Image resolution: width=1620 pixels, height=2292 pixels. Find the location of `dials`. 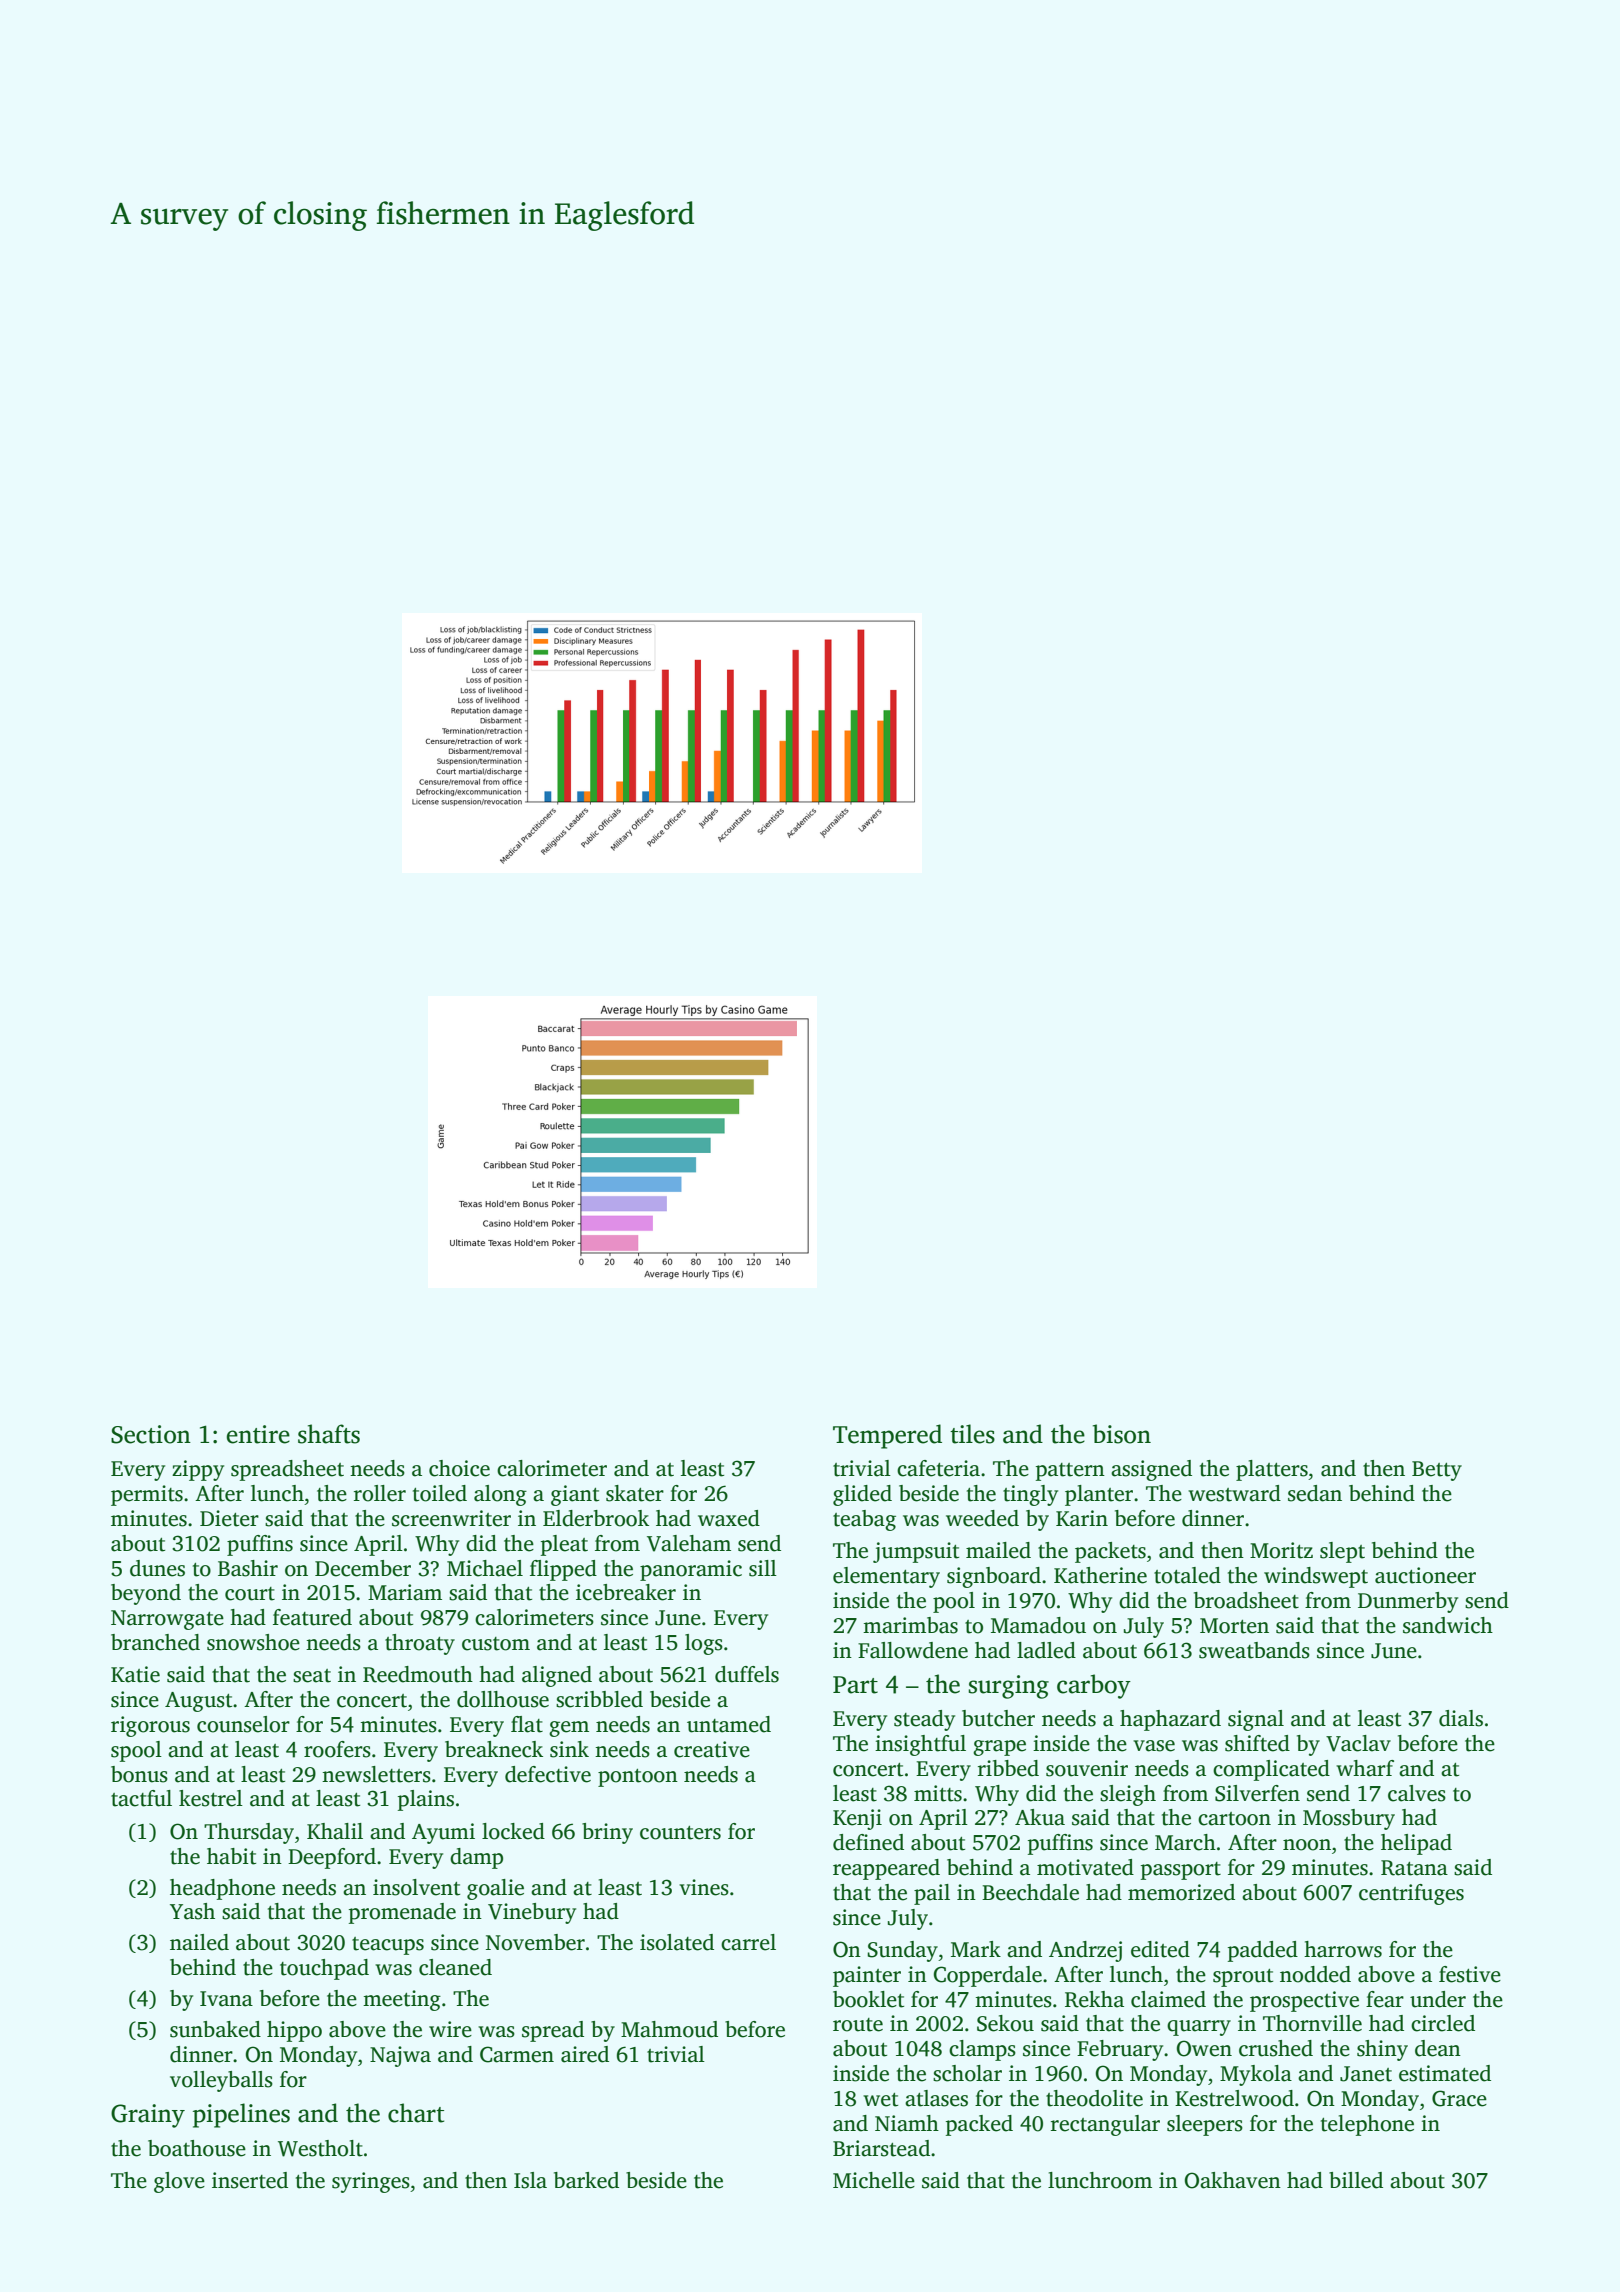

dials is located at coordinates (1461, 1718).
